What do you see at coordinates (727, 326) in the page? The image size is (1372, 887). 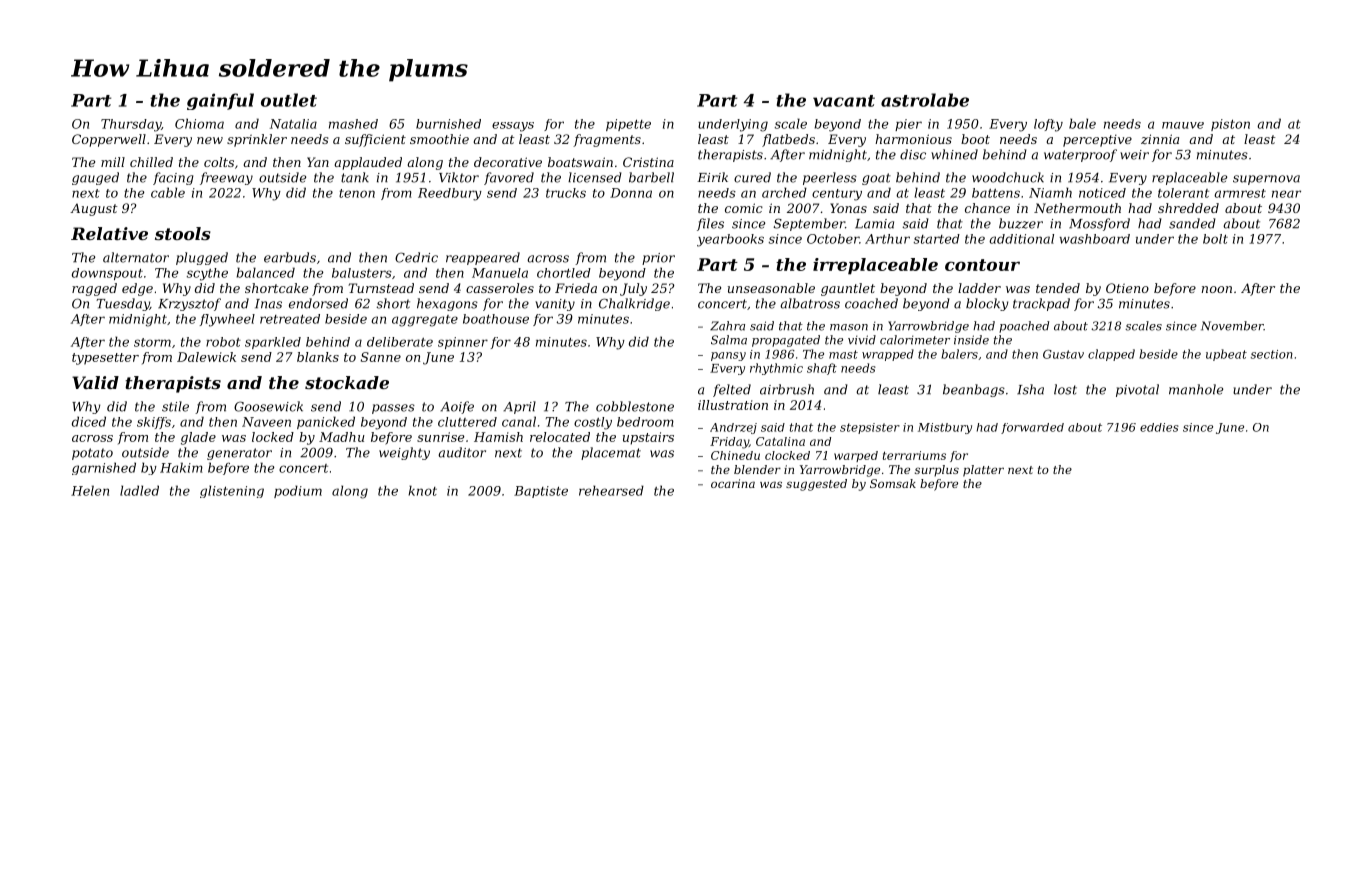 I see `Zahra` at bounding box center [727, 326].
